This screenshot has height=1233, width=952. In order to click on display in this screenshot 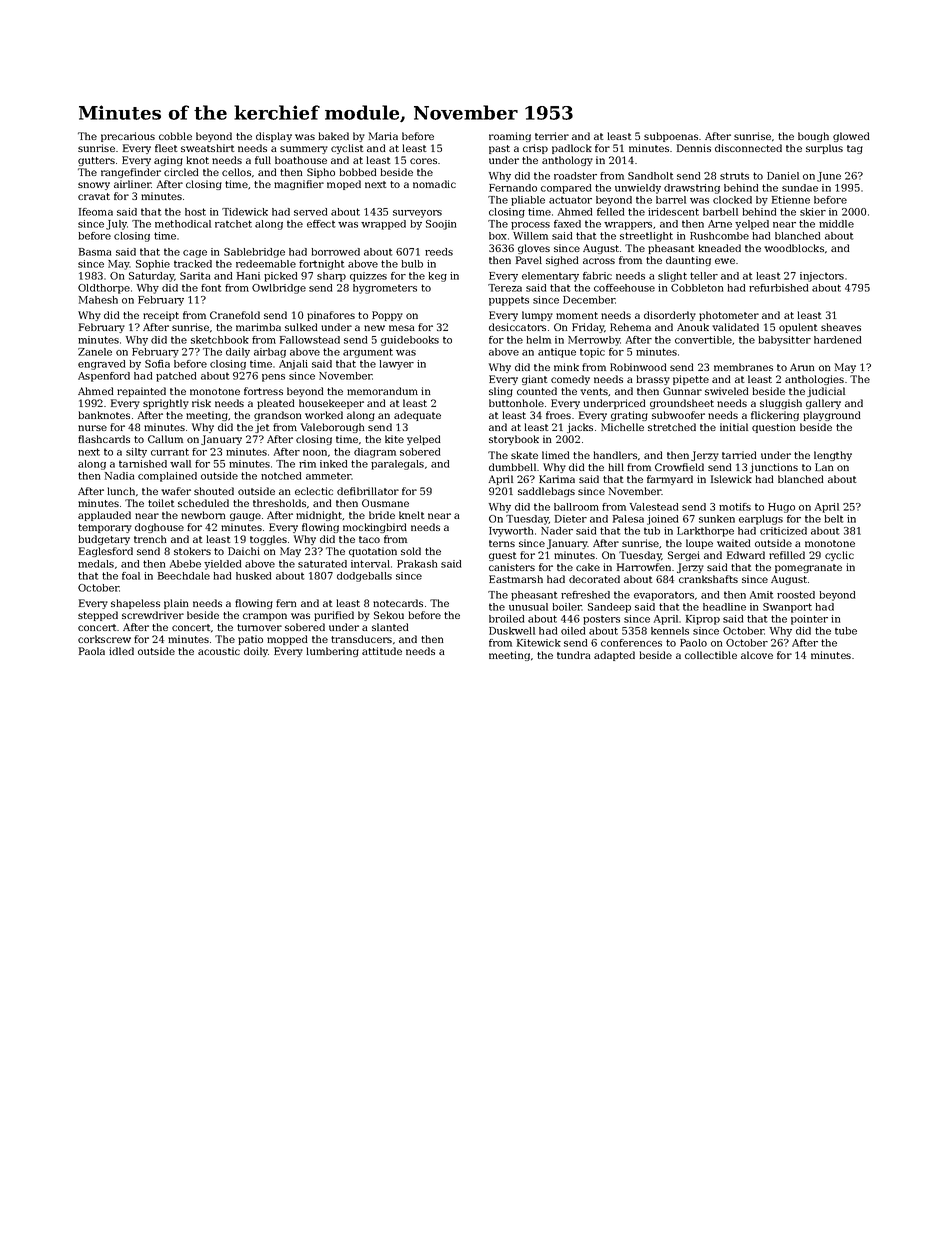, I will do `click(274, 137)`.
